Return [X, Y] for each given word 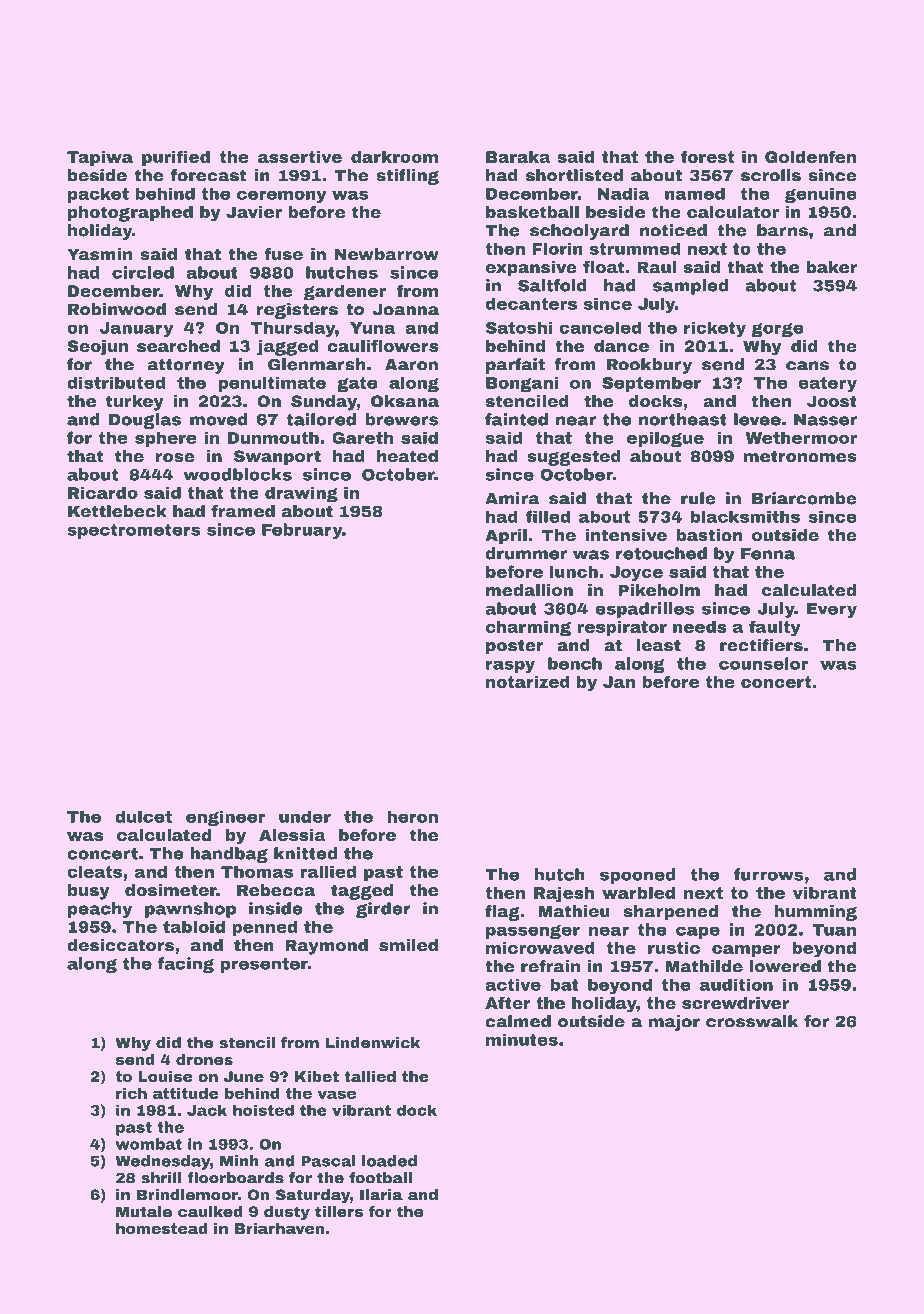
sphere [166, 439]
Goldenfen [810, 156]
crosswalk [752, 1021]
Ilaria [381, 1195]
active [513, 984]
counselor [763, 663]
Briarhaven [279, 1228]
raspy [510, 666]
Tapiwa [100, 158]
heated [407, 456]
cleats [94, 871]
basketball [532, 212]
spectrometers [134, 531]
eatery [827, 384]
